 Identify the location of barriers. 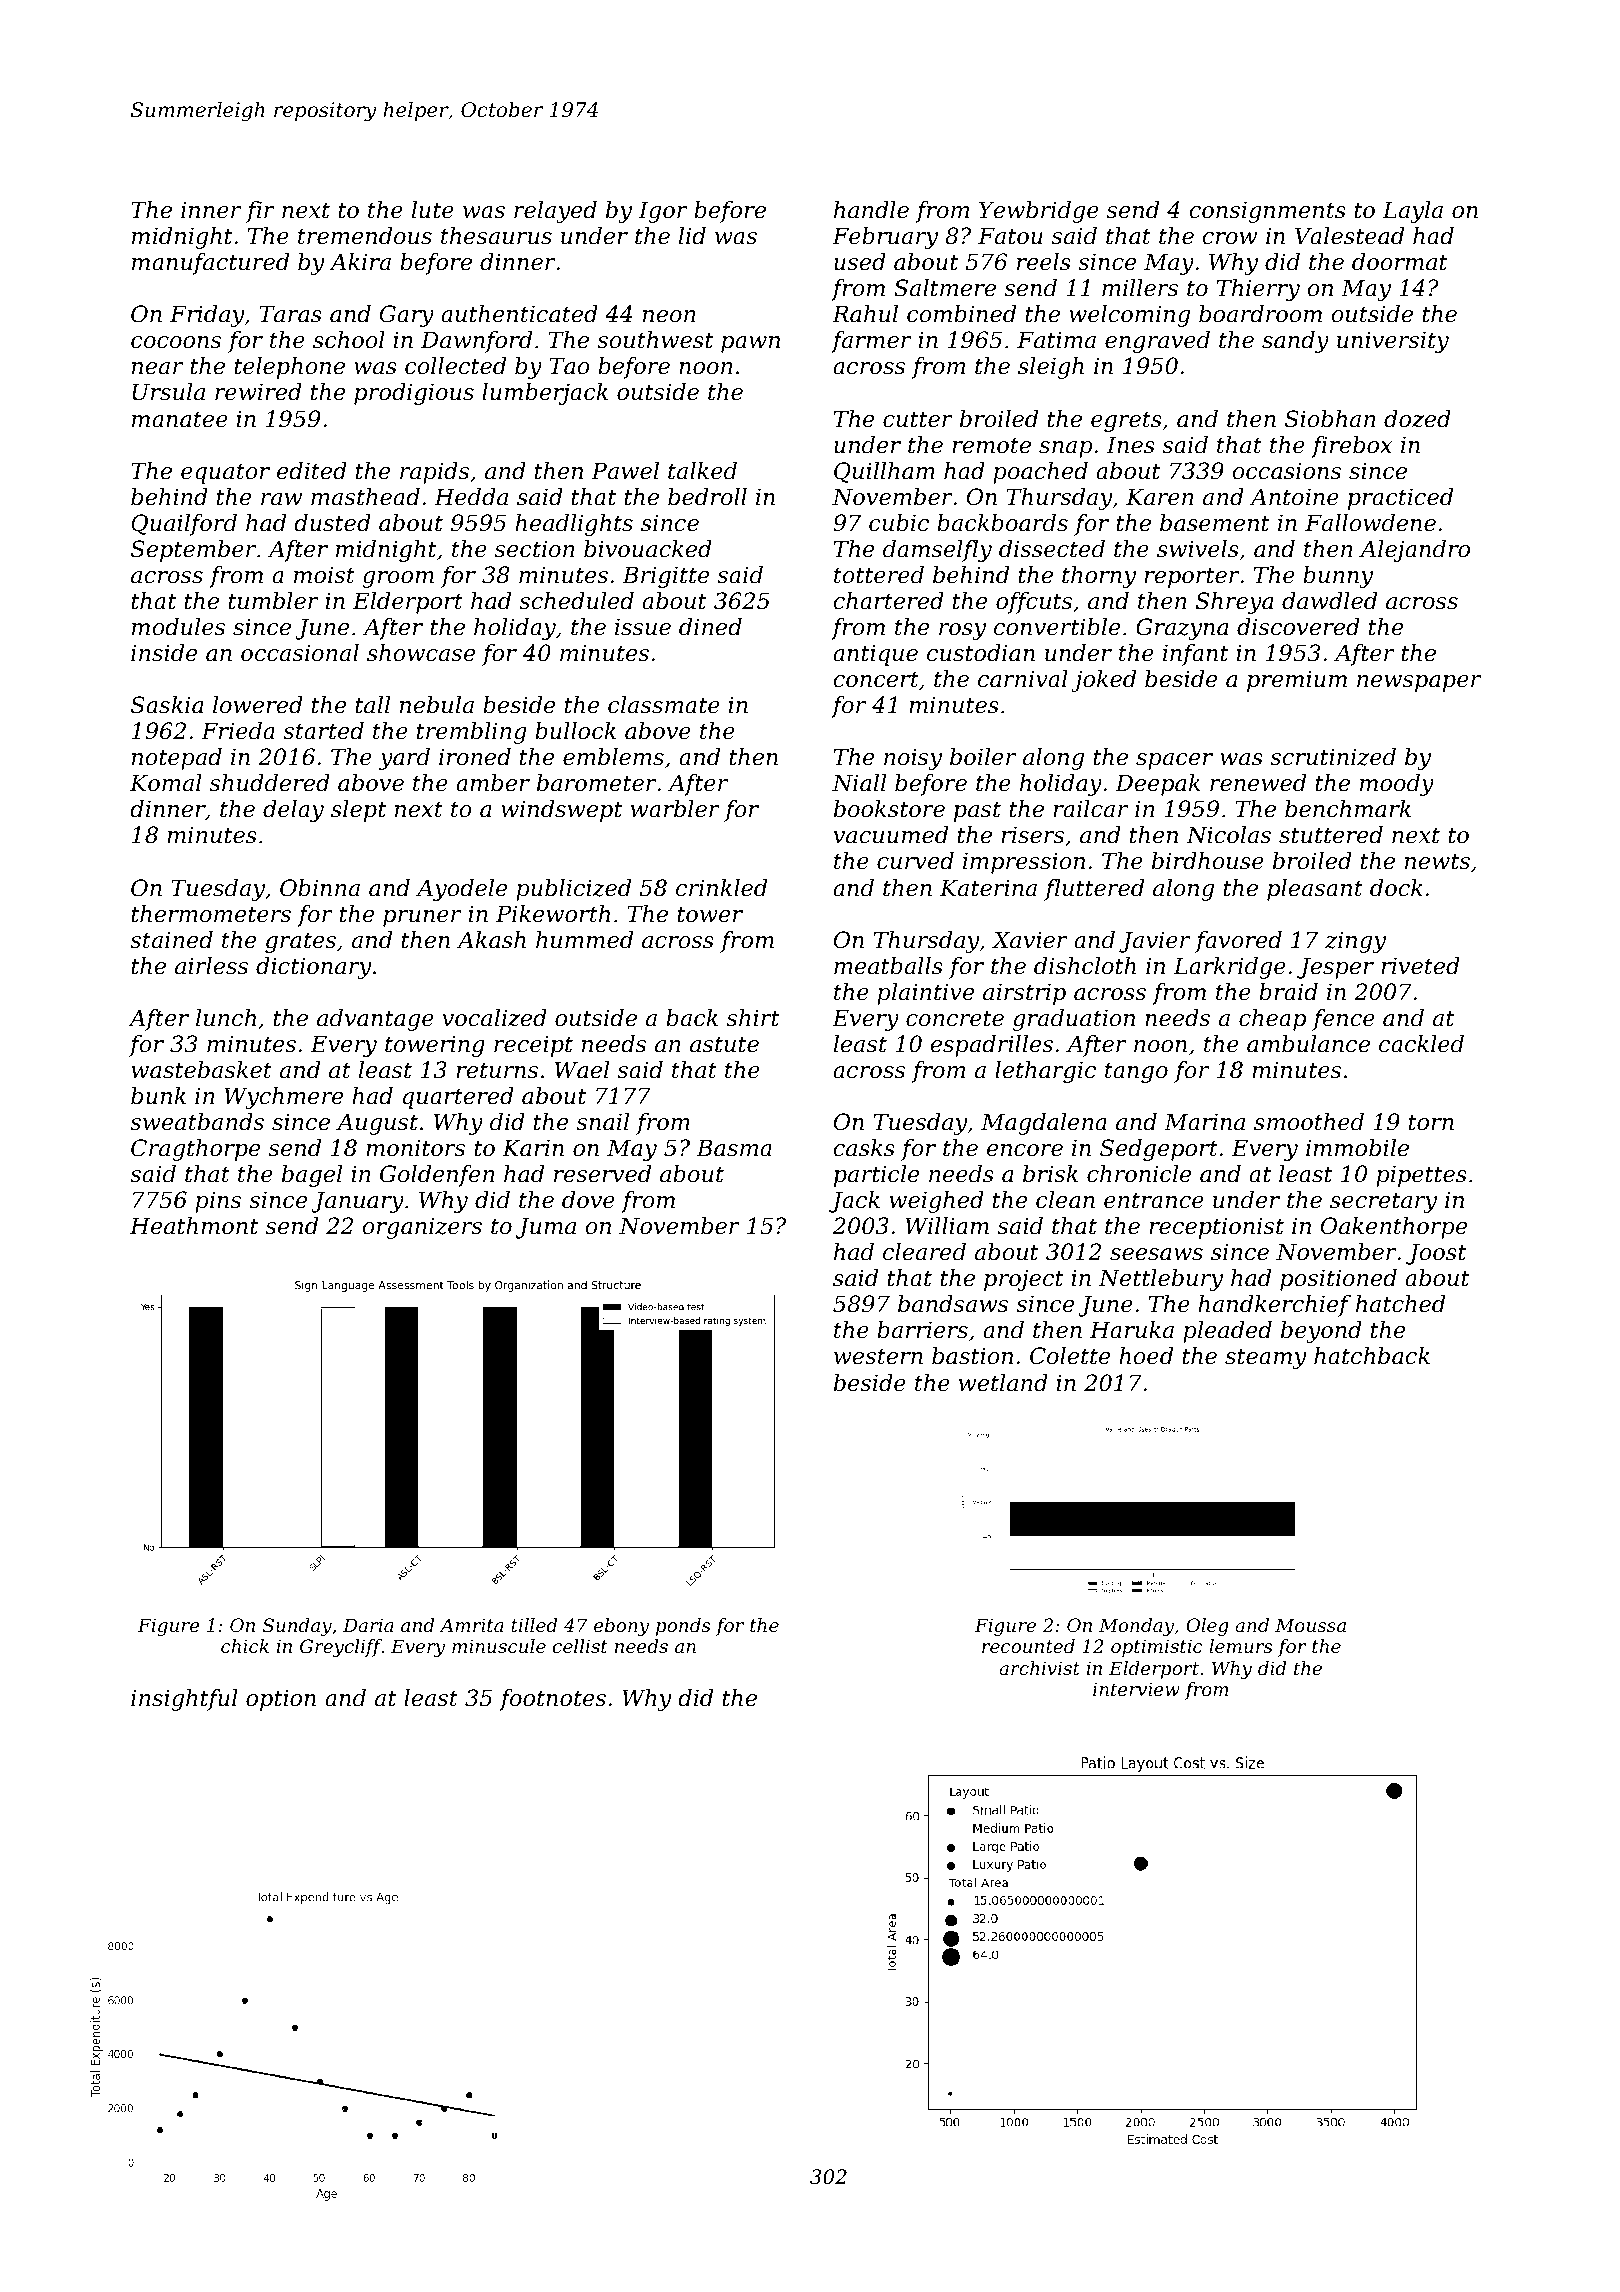
(922, 1330).
